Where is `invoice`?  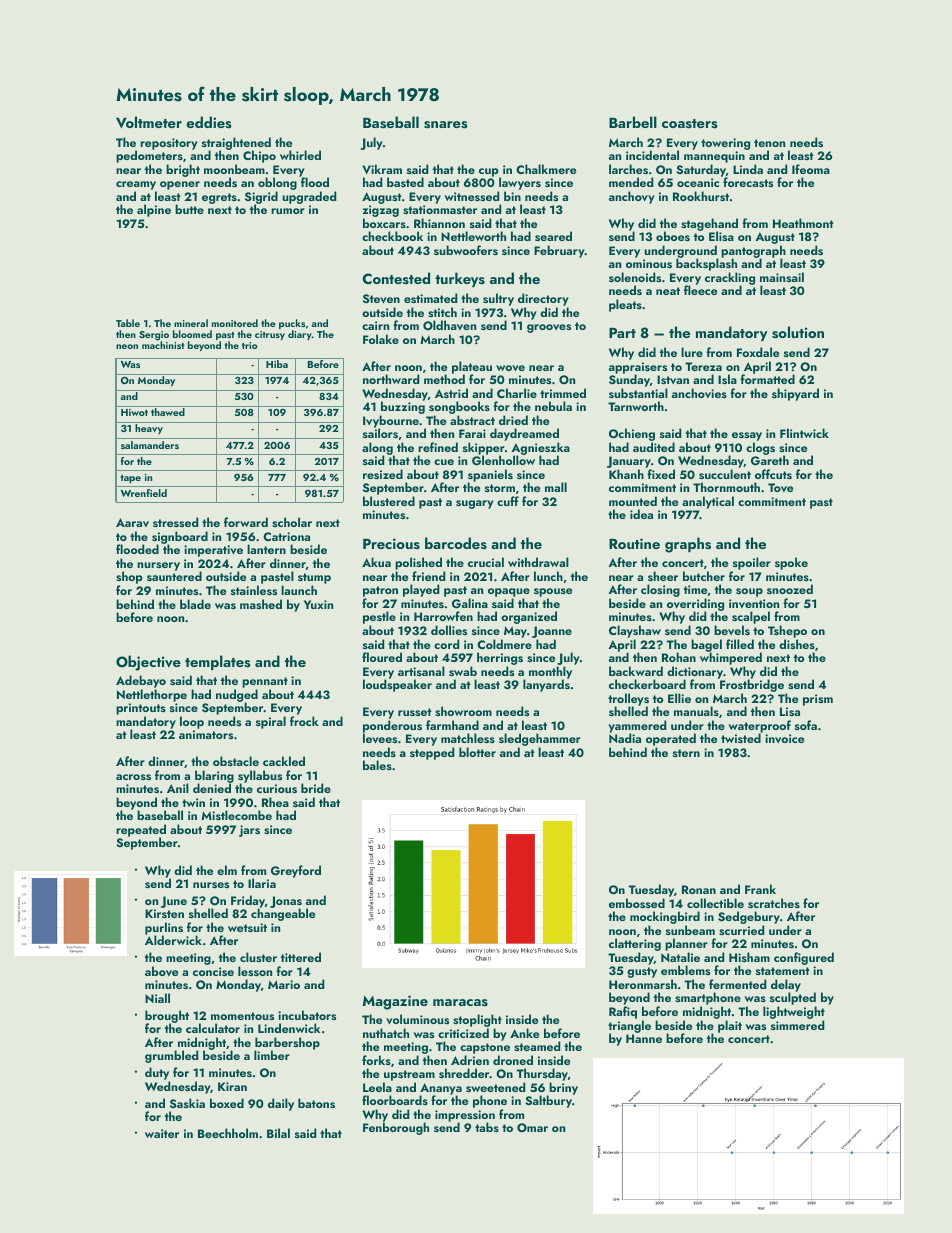 invoice is located at coordinates (784, 738).
